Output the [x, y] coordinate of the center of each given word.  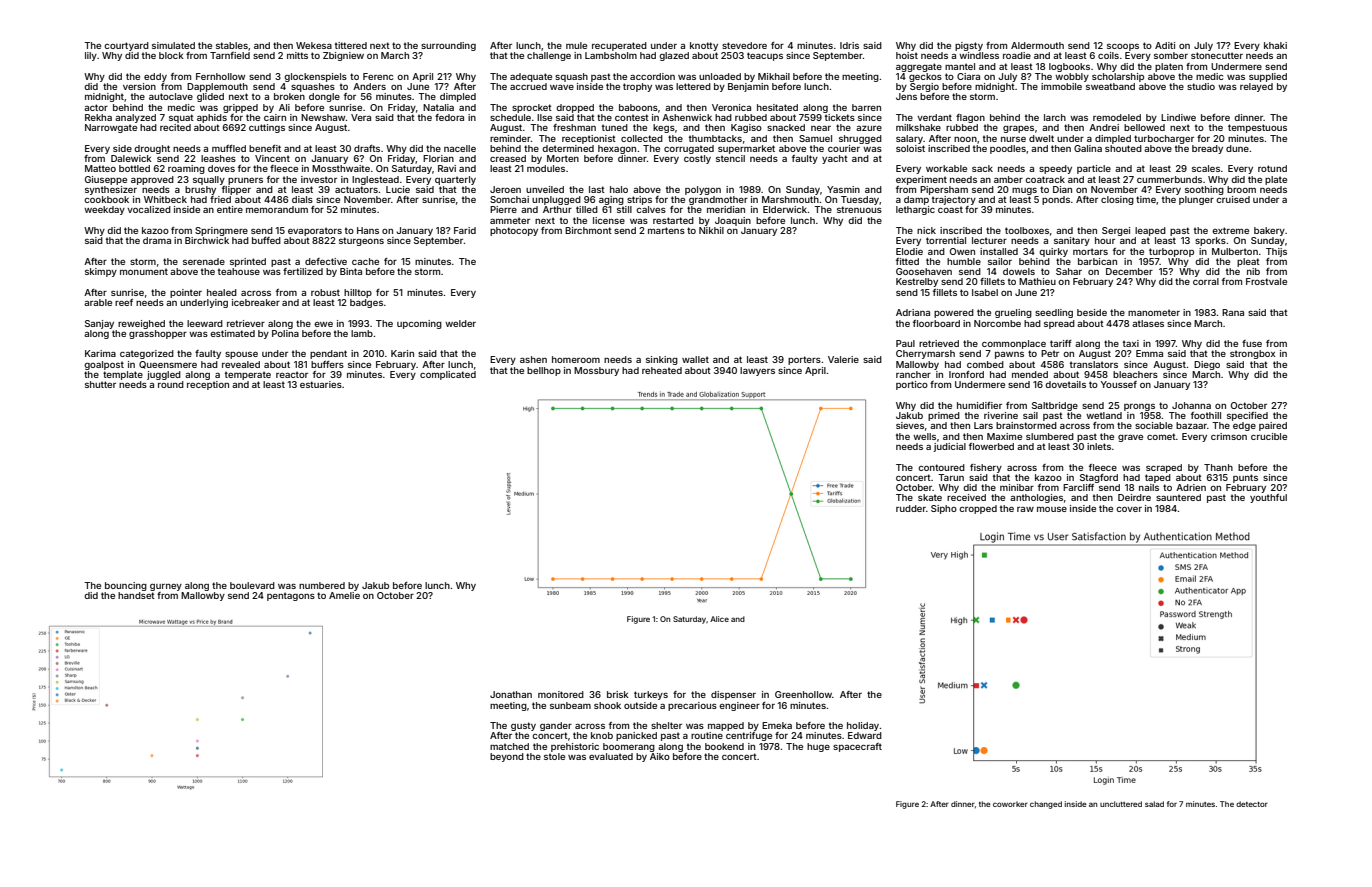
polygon [703, 190]
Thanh [1218, 467]
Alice [719, 619]
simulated [173, 45]
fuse [1252, 343]
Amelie [344, 595]
